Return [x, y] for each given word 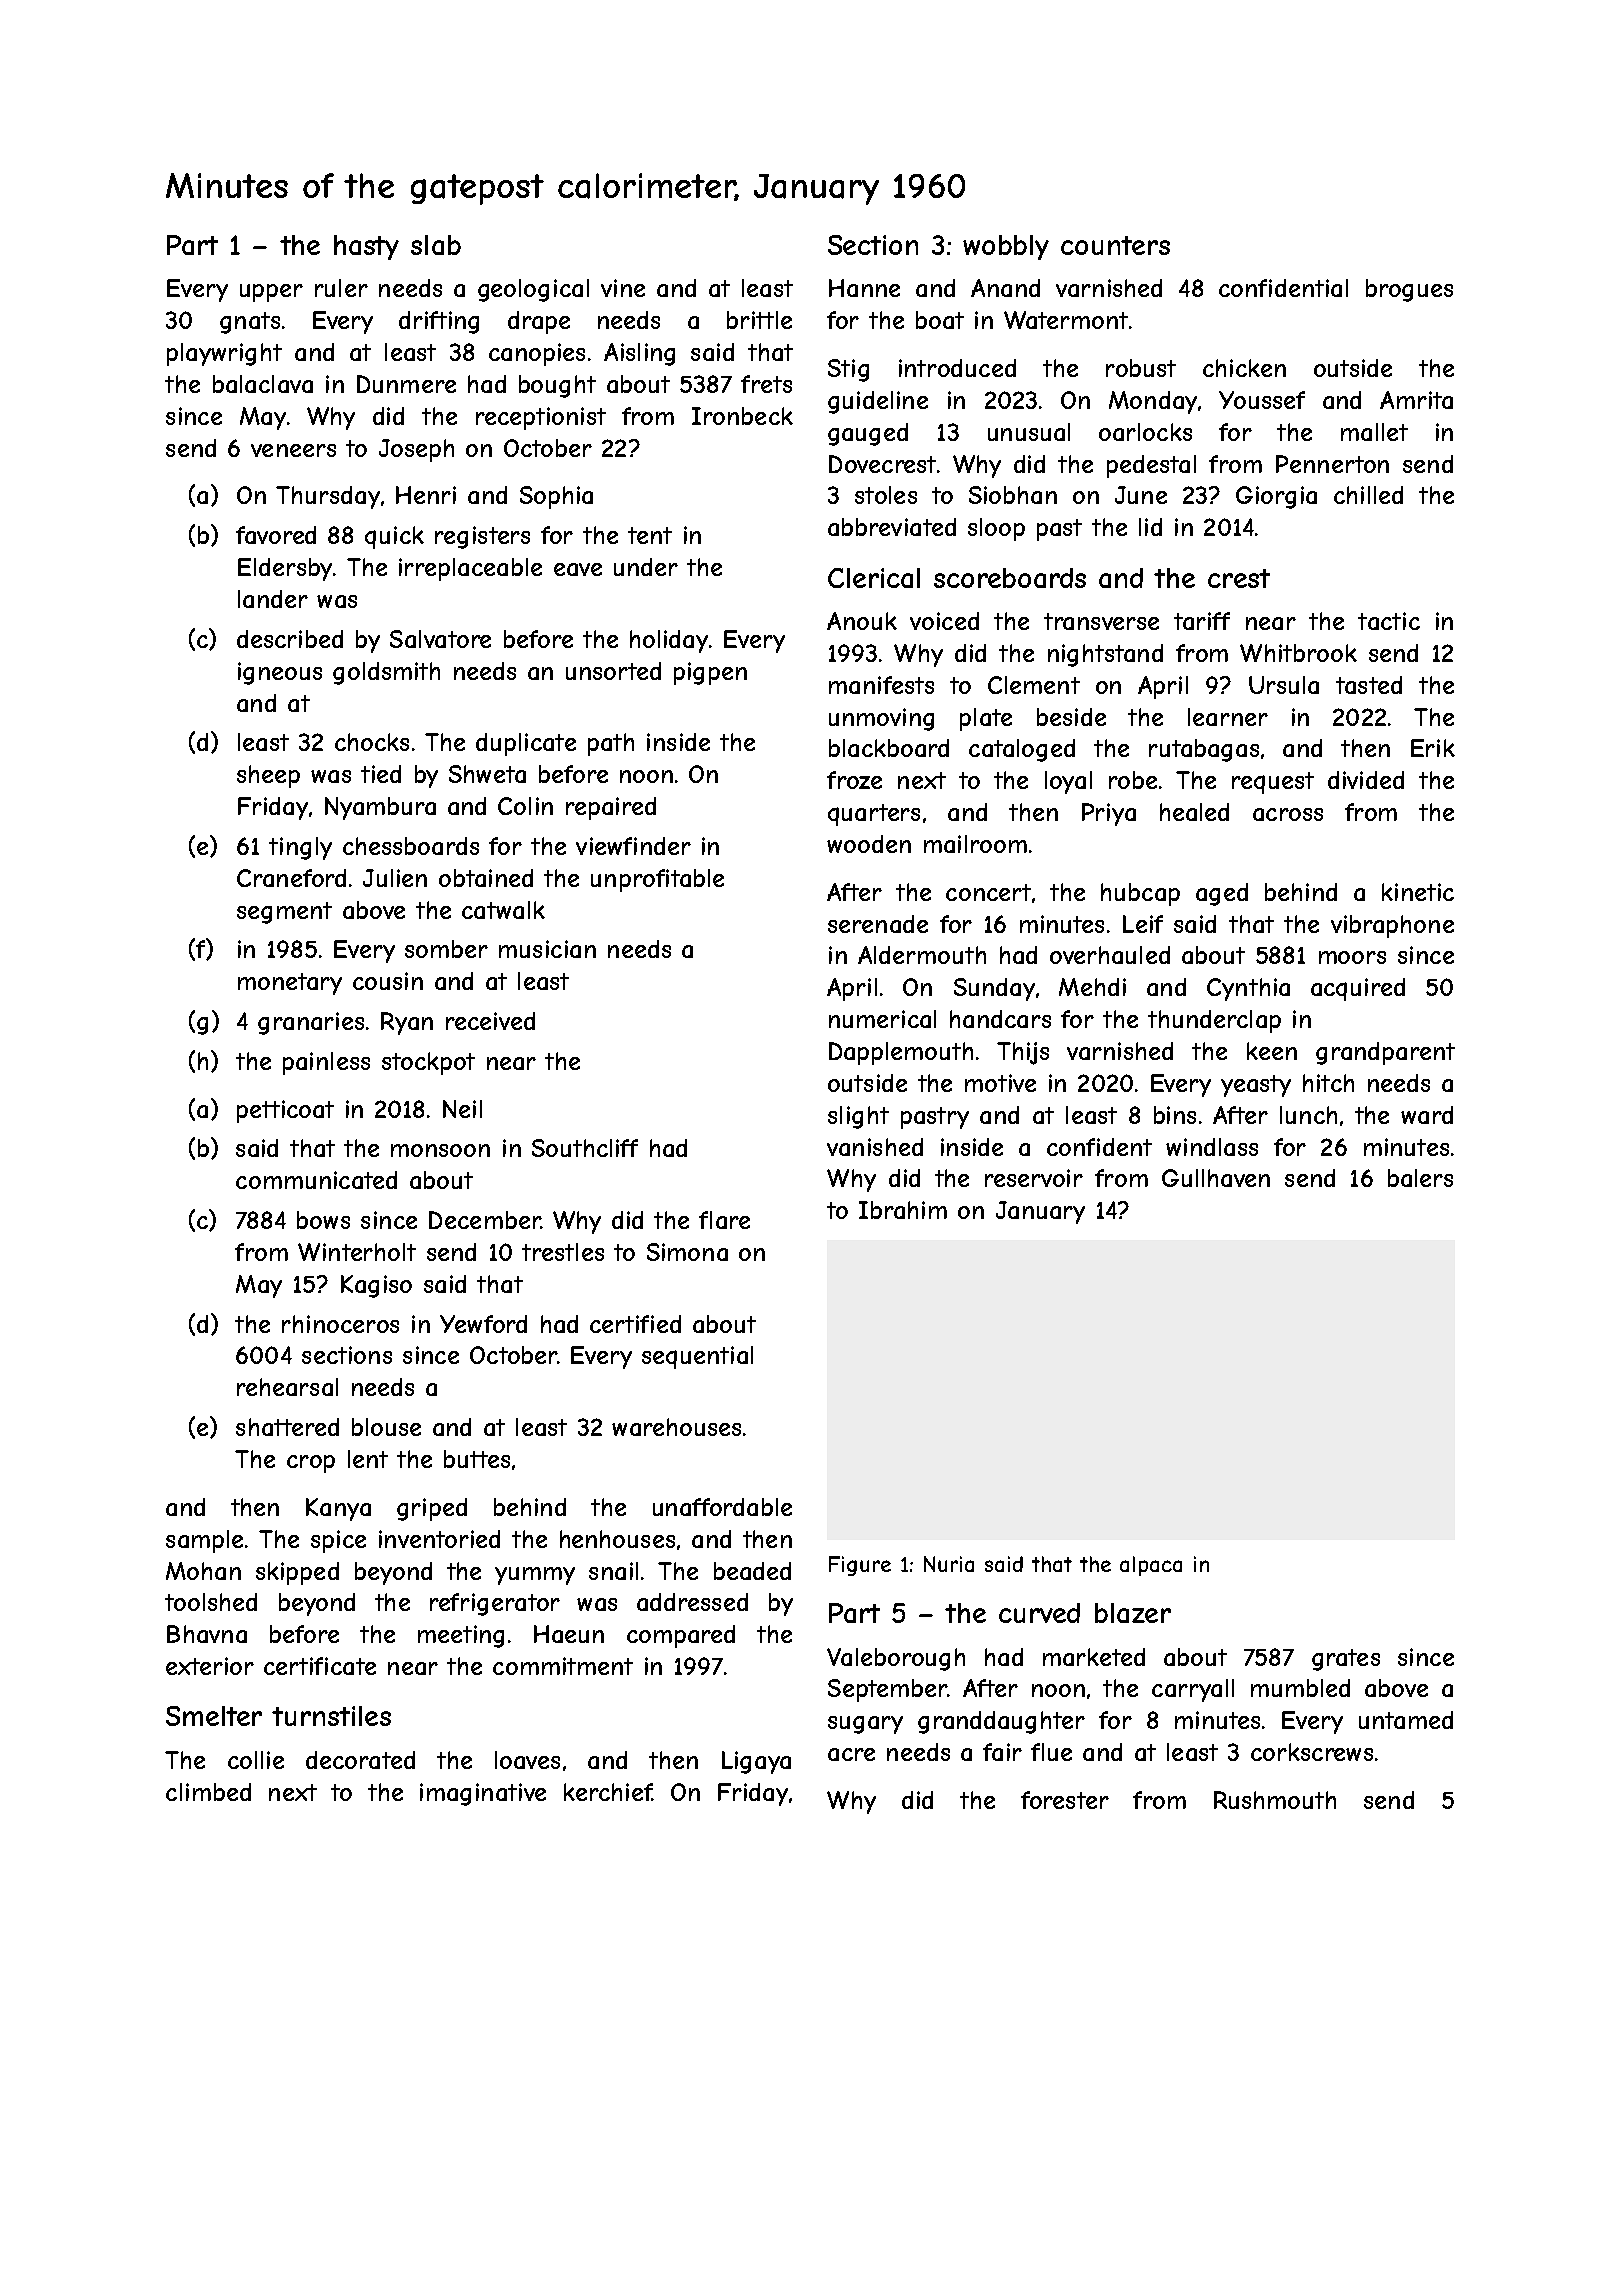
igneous [280, 673]
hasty [366, 247]
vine [623, 288]
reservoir [1034, 1178]
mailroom [975, 844]
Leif [1143, 924]
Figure [860, 1566]
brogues [1409, 290]
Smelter [214, 1716]
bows [323, 1220]
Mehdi [1092, 987]
